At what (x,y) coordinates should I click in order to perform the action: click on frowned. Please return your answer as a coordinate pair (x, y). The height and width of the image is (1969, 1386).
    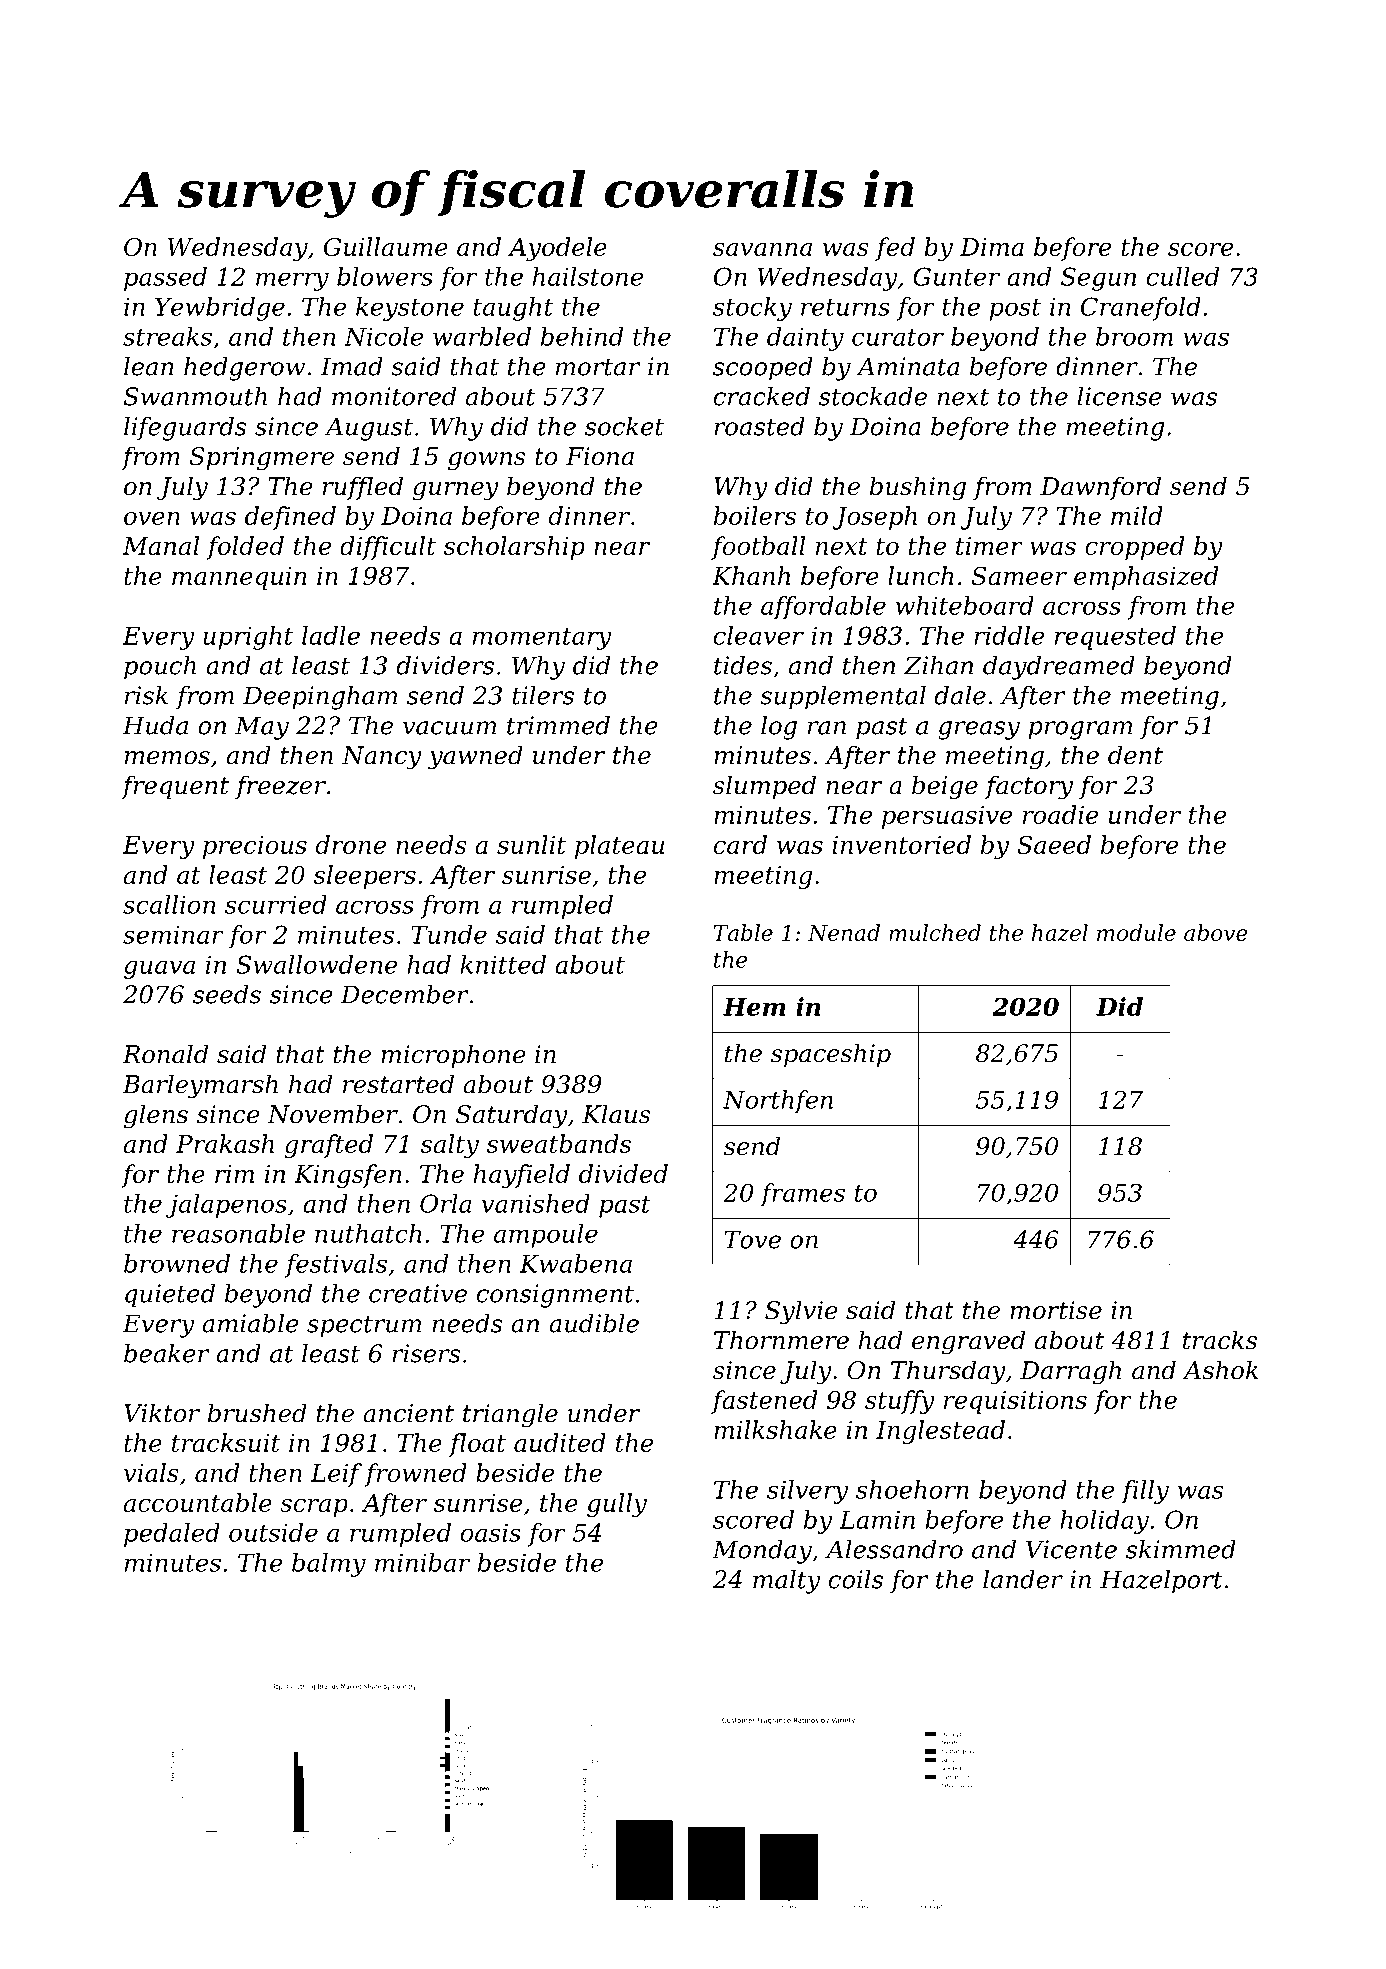
    Looking at the image, I should click on (415, 1475).
